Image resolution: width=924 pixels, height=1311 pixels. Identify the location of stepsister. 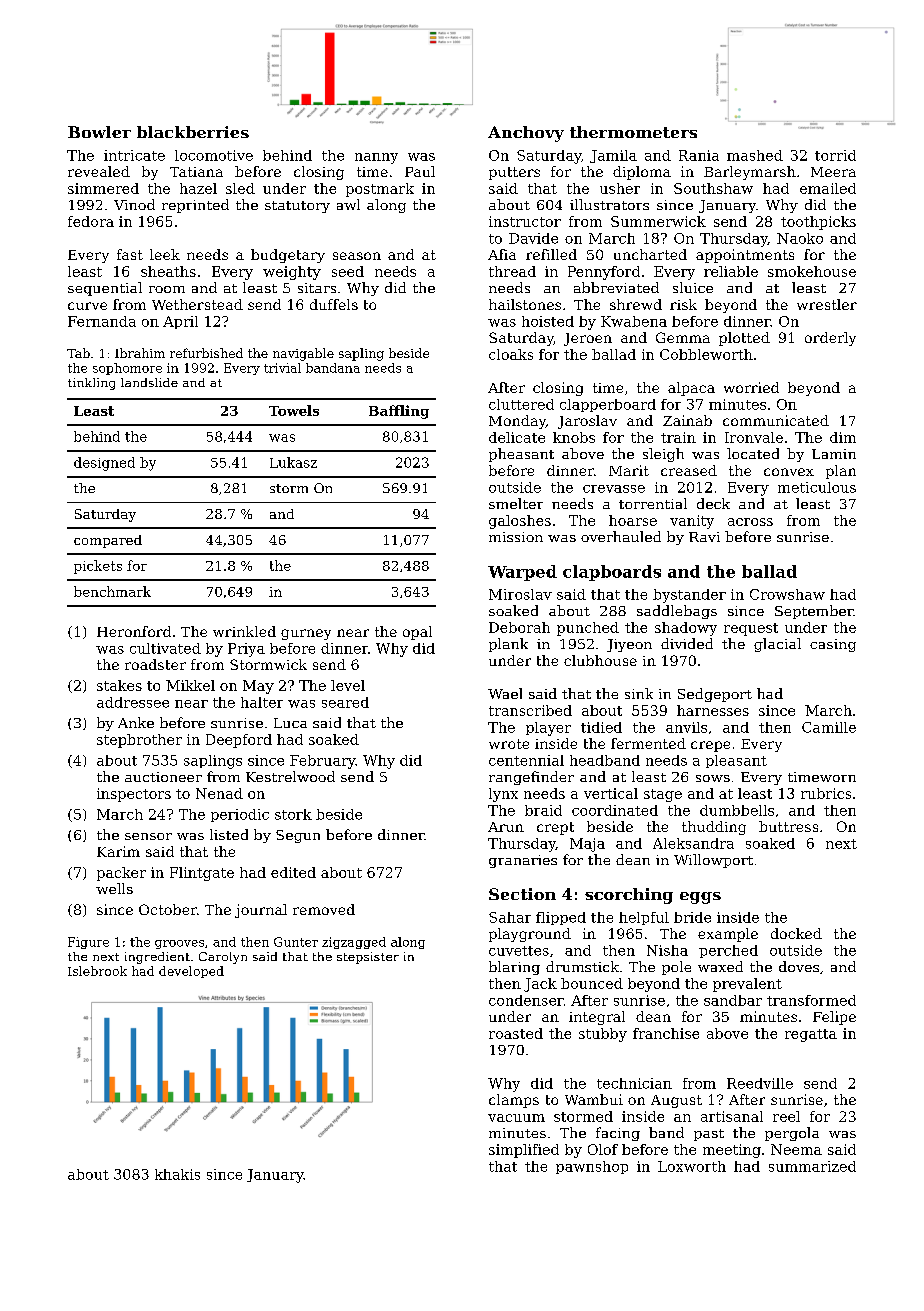
(368, 958).
